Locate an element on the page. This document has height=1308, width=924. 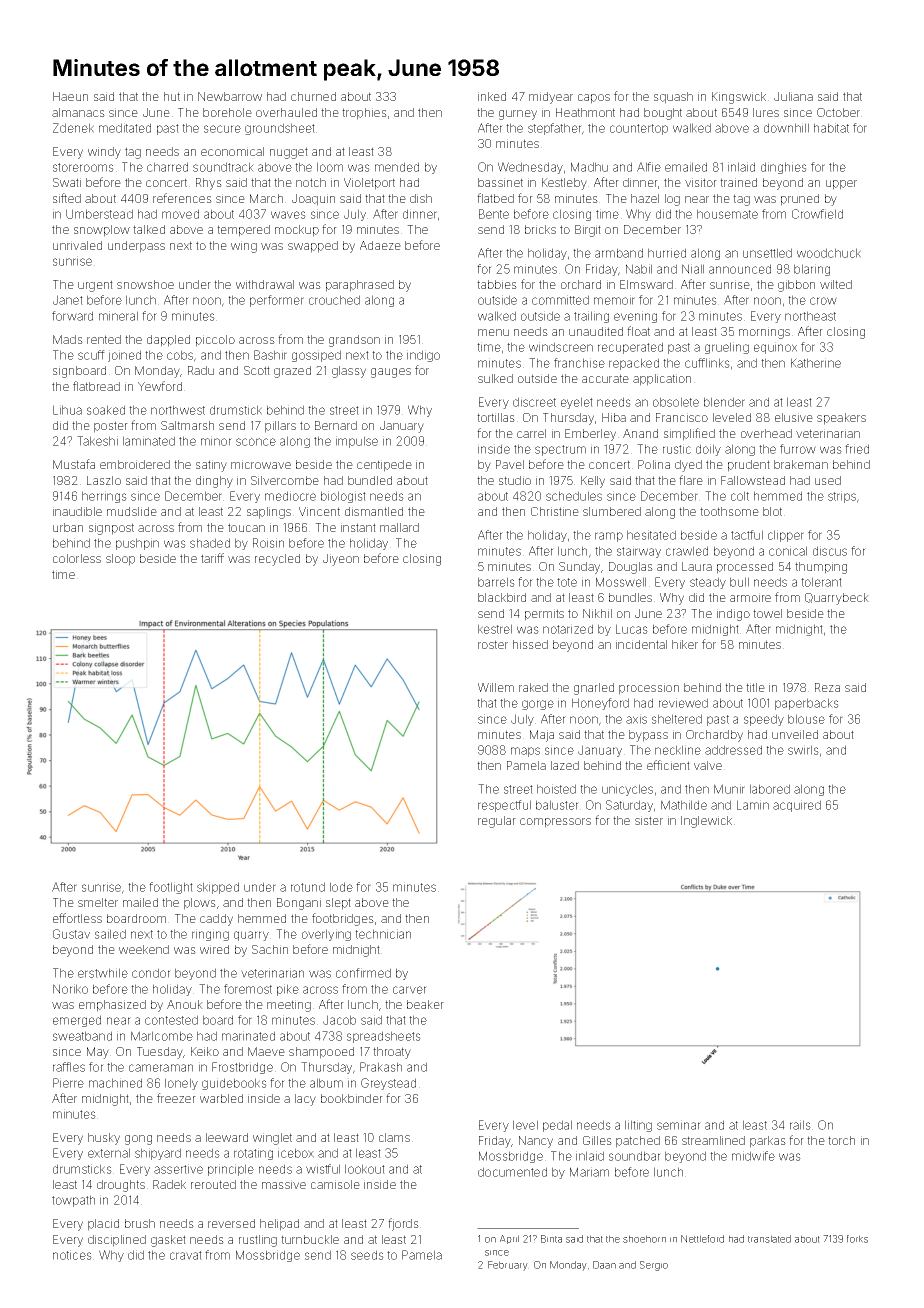
tolerant is located at coordinates (821, 582).
